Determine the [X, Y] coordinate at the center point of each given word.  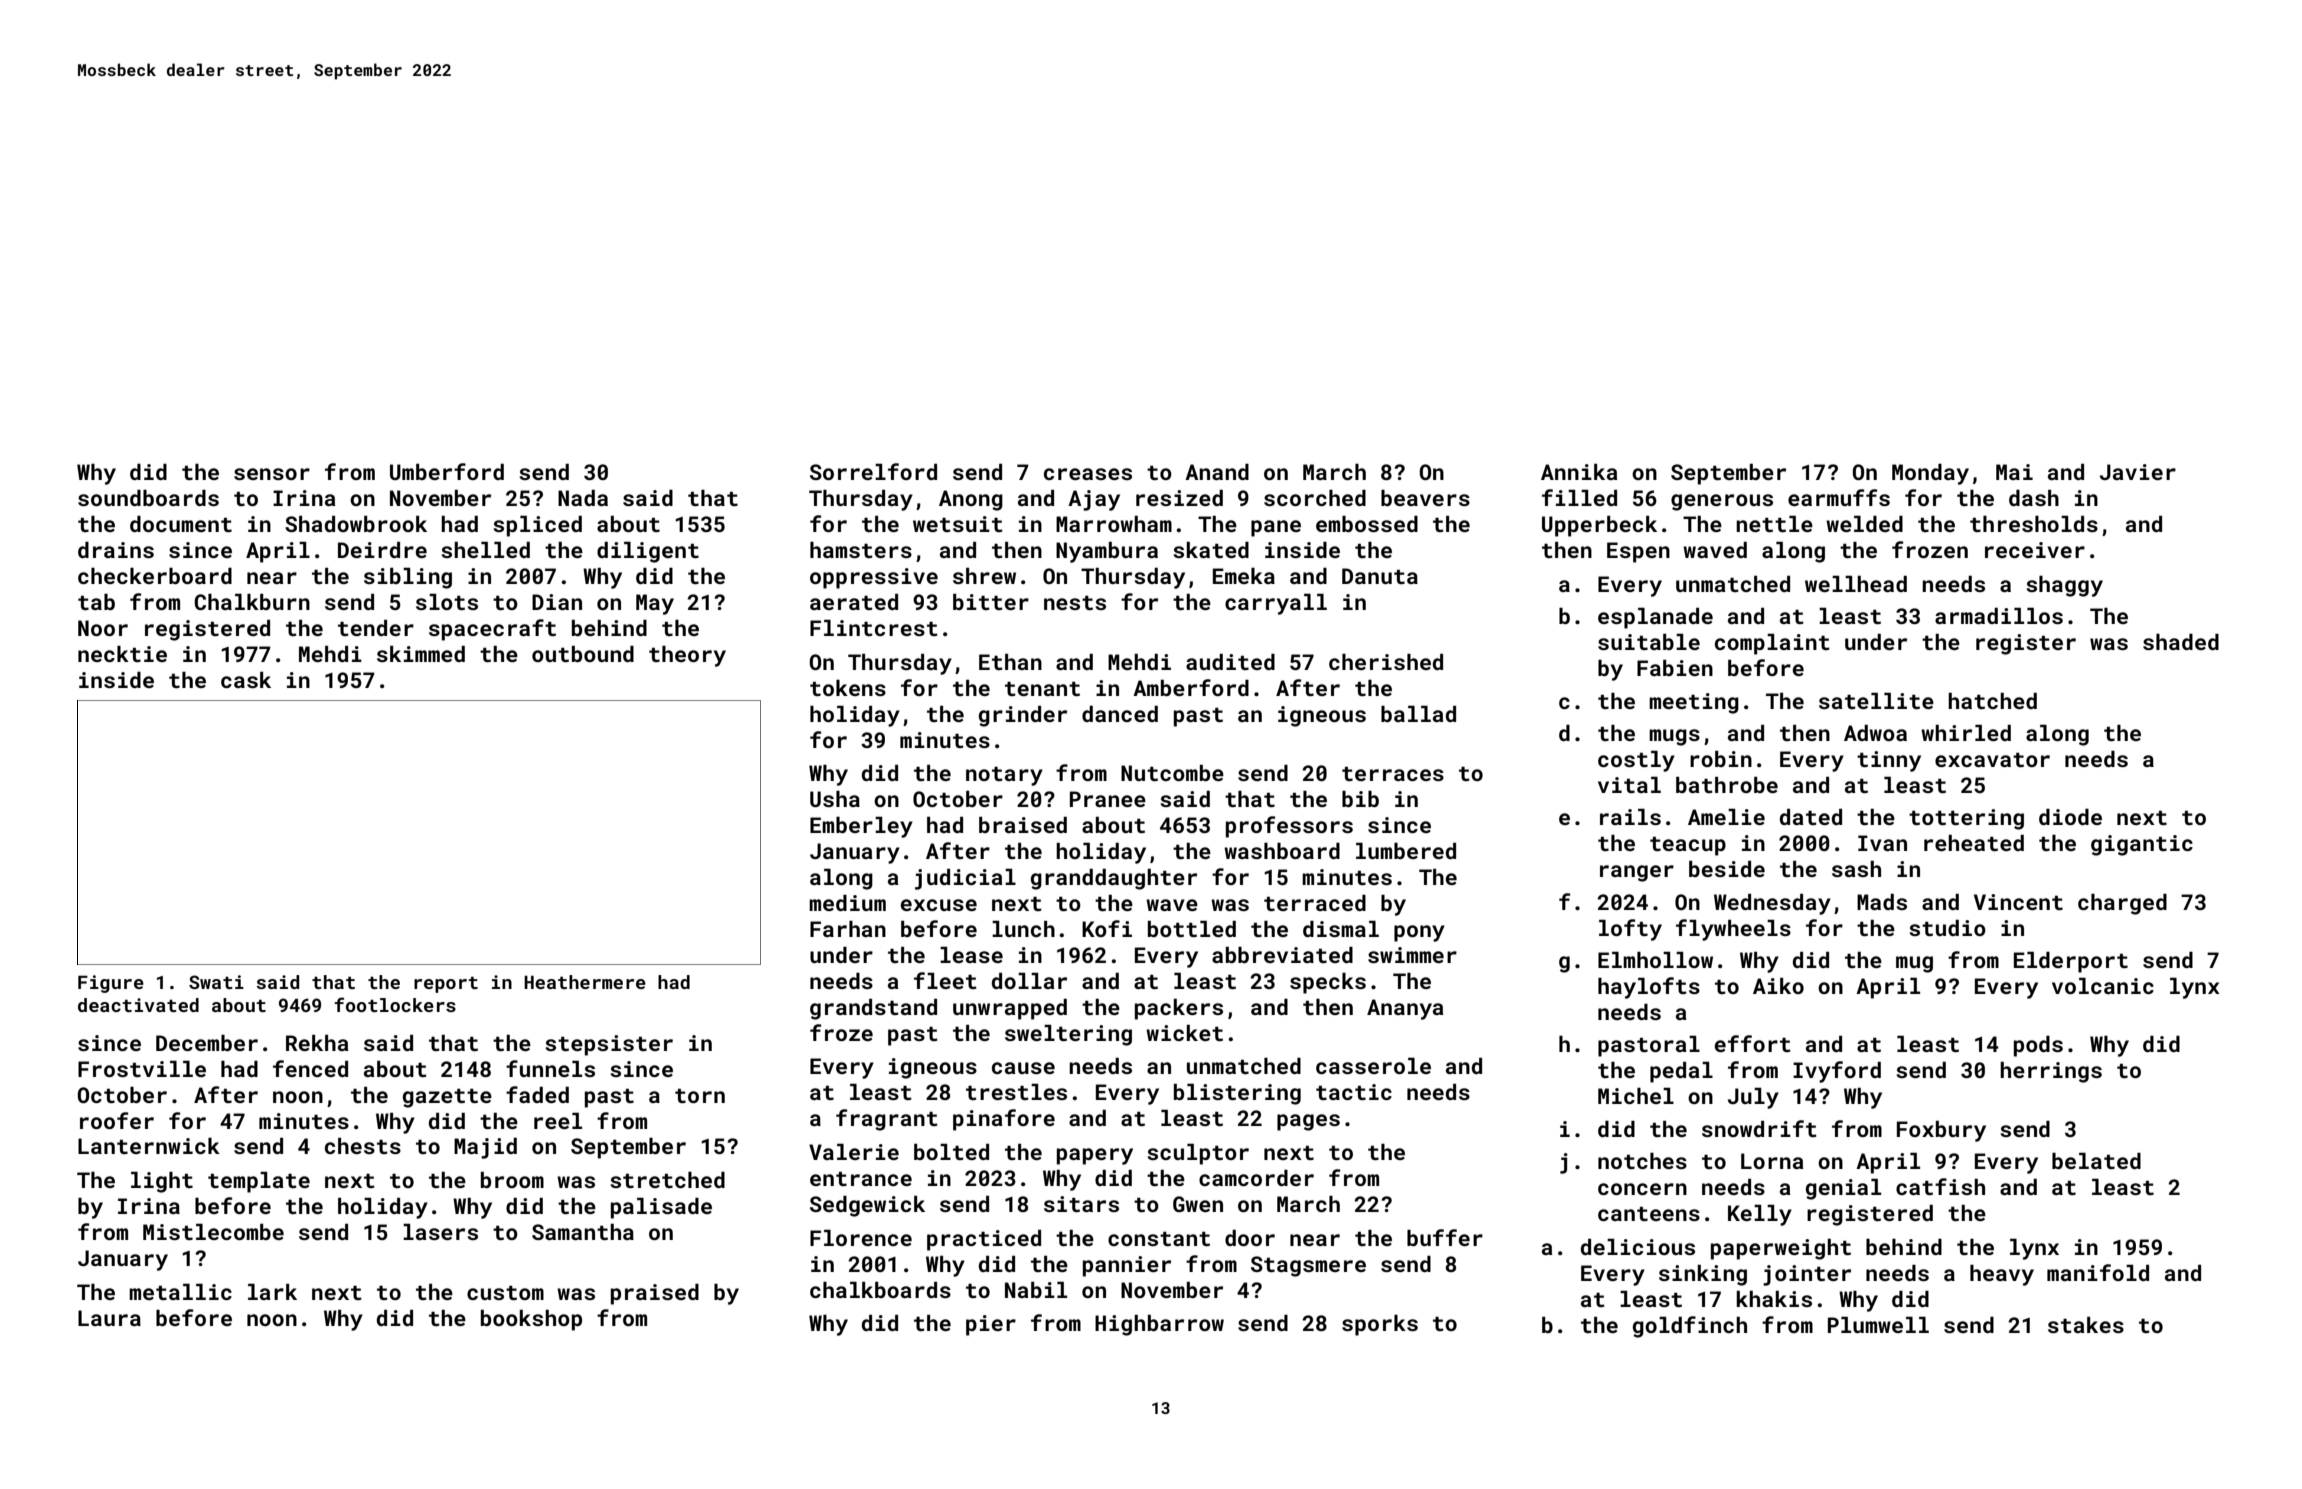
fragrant [887, 1120]
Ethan [1010, 662]
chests [363, 1146]
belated [2096, 1161]
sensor [272, 474]
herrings [2051, 1072]
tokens [848, 688]
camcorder [1256, 1178]
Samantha [583, 1232]
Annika [1579, 472]
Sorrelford [873, 471]
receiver [2035, 550]
